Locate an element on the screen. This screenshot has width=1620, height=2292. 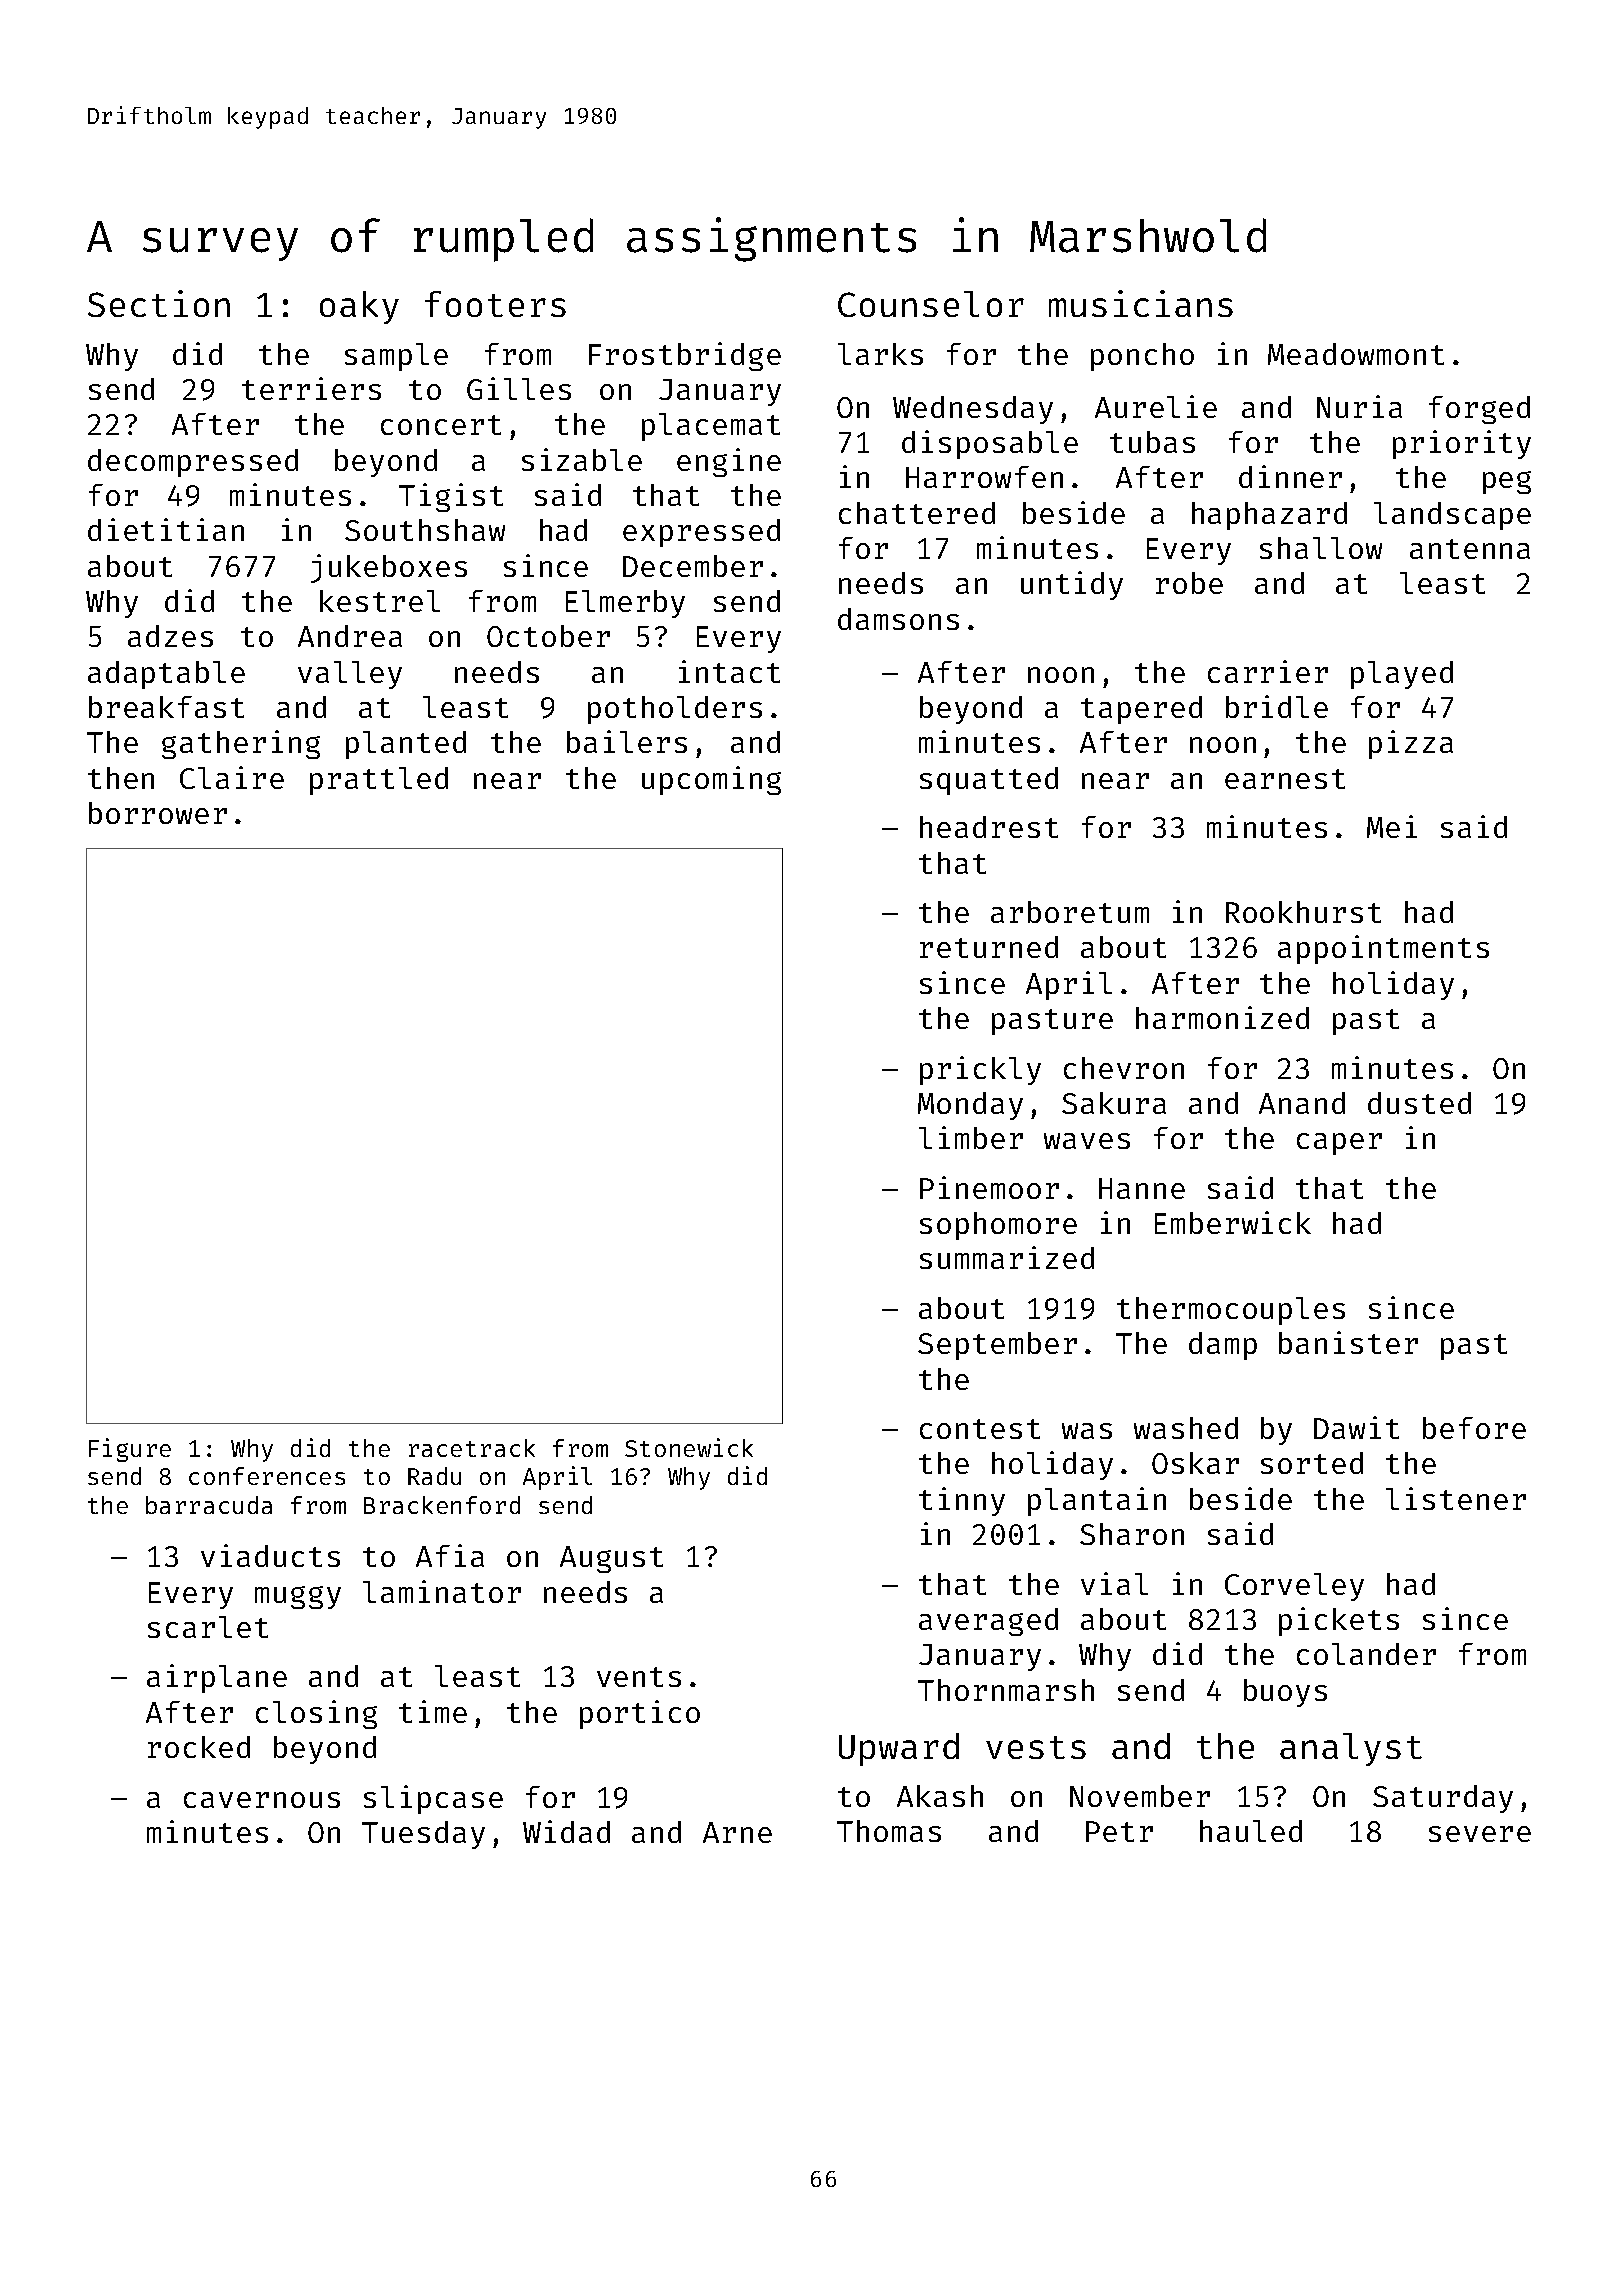
poncho is located at coordinates (1142, 357).
